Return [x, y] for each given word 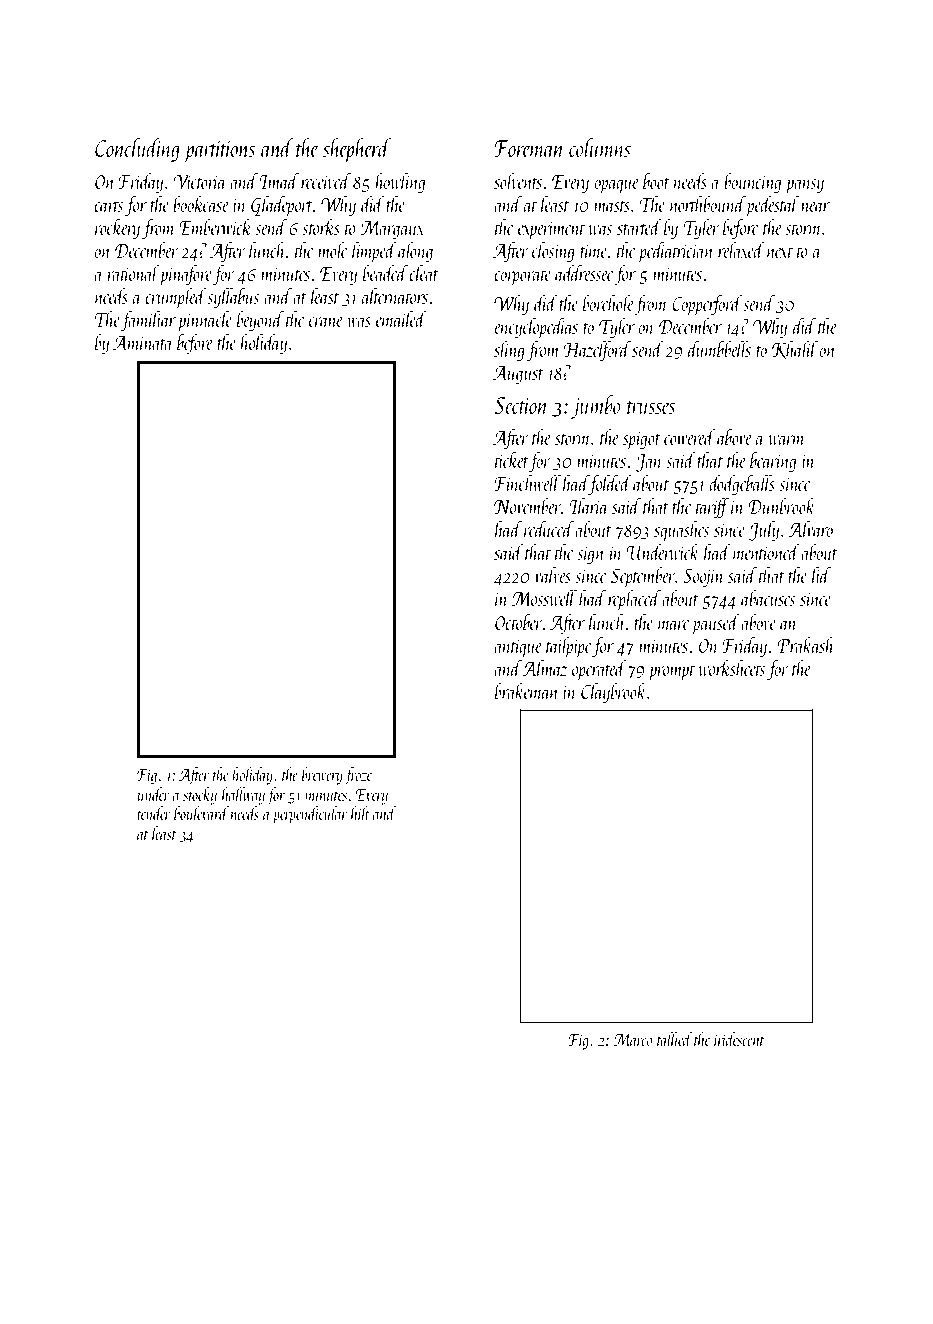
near [815, 207]
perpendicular [310, 815]
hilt [360, 813]
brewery [322, 776]
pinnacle [205, 321]
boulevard [201, 813]
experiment [551, 230]
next [780, 252]
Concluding [137, 150]
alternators [395, 296]
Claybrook [614, 693]
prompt [671, 673]
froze [358, 776]
